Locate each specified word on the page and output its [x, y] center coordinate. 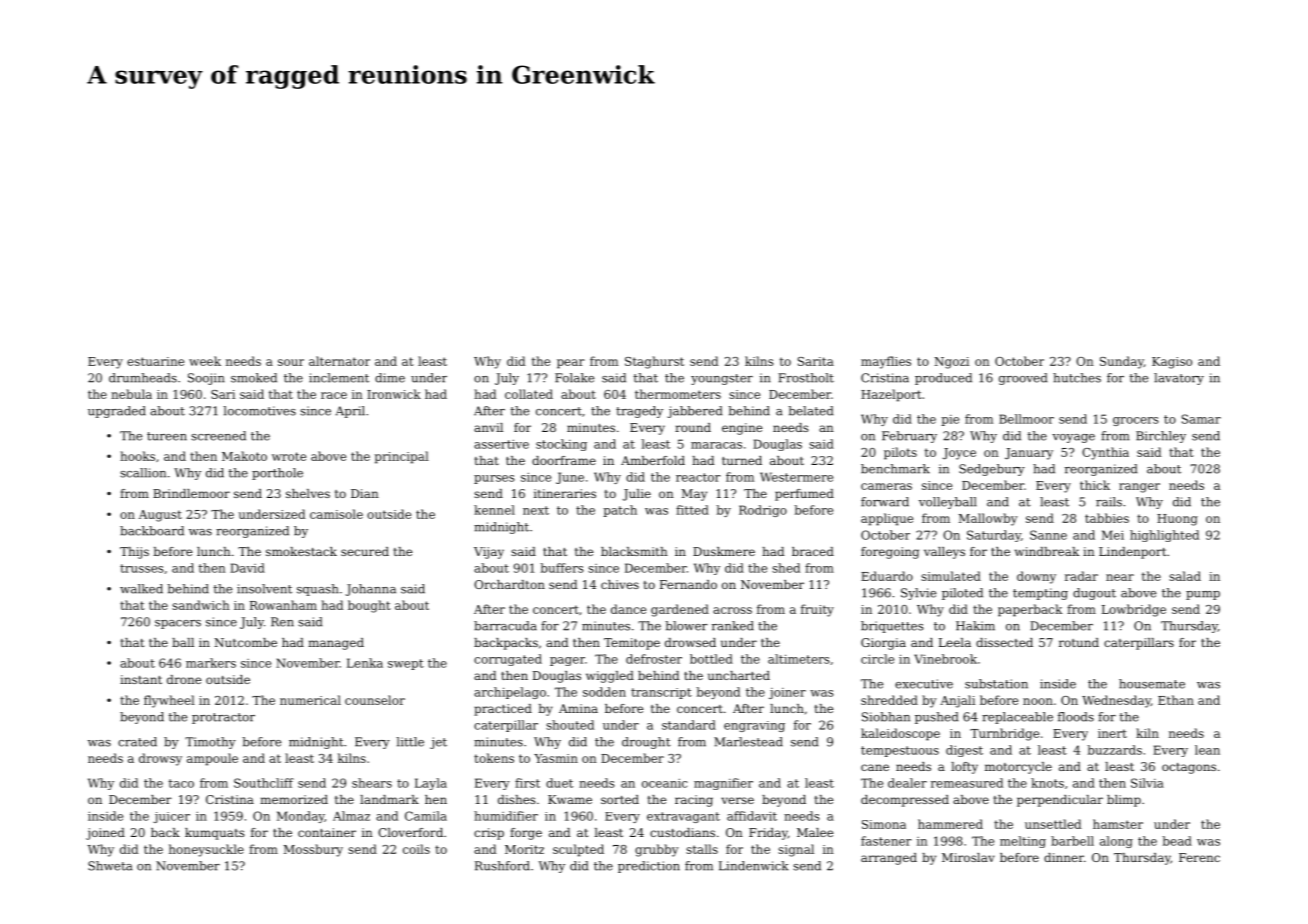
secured [365, 551]
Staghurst [654, 362]
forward [885, 502]
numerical [310, 700]
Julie [636, 495]
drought [646, 743]
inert [1112, 733]
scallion [143, 473]
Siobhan [886, 717]
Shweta [110, 866]
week [205, 361]
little [410, 742]
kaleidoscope [900, 734]
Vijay [489, 553]
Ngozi [951, 363]
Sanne [1048, 535]
